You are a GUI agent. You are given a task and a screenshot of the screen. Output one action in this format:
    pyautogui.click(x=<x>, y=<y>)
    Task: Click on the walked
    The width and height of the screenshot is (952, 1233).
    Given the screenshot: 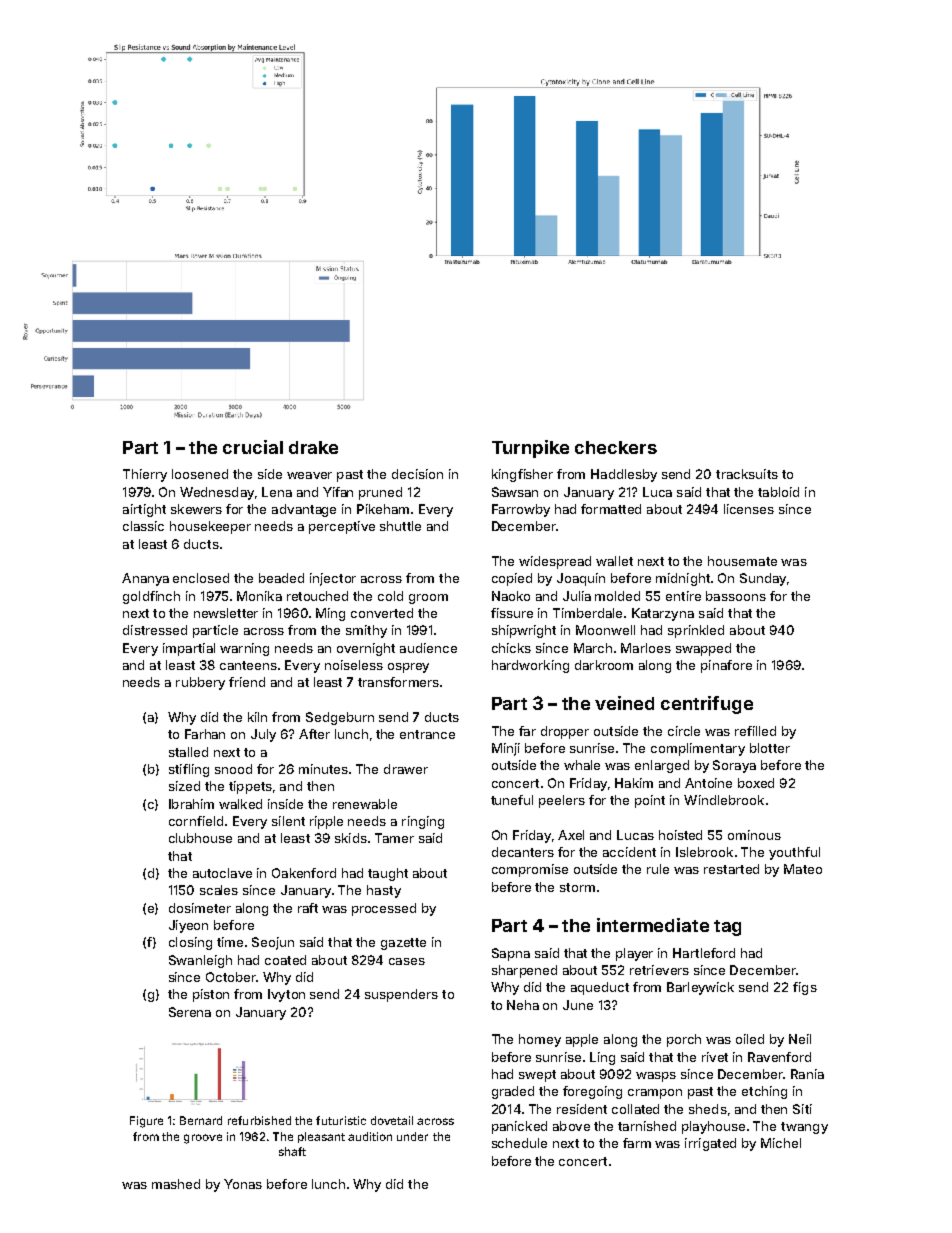 What is the action you would take?
    pyautogui.click(x=240, y=804)
